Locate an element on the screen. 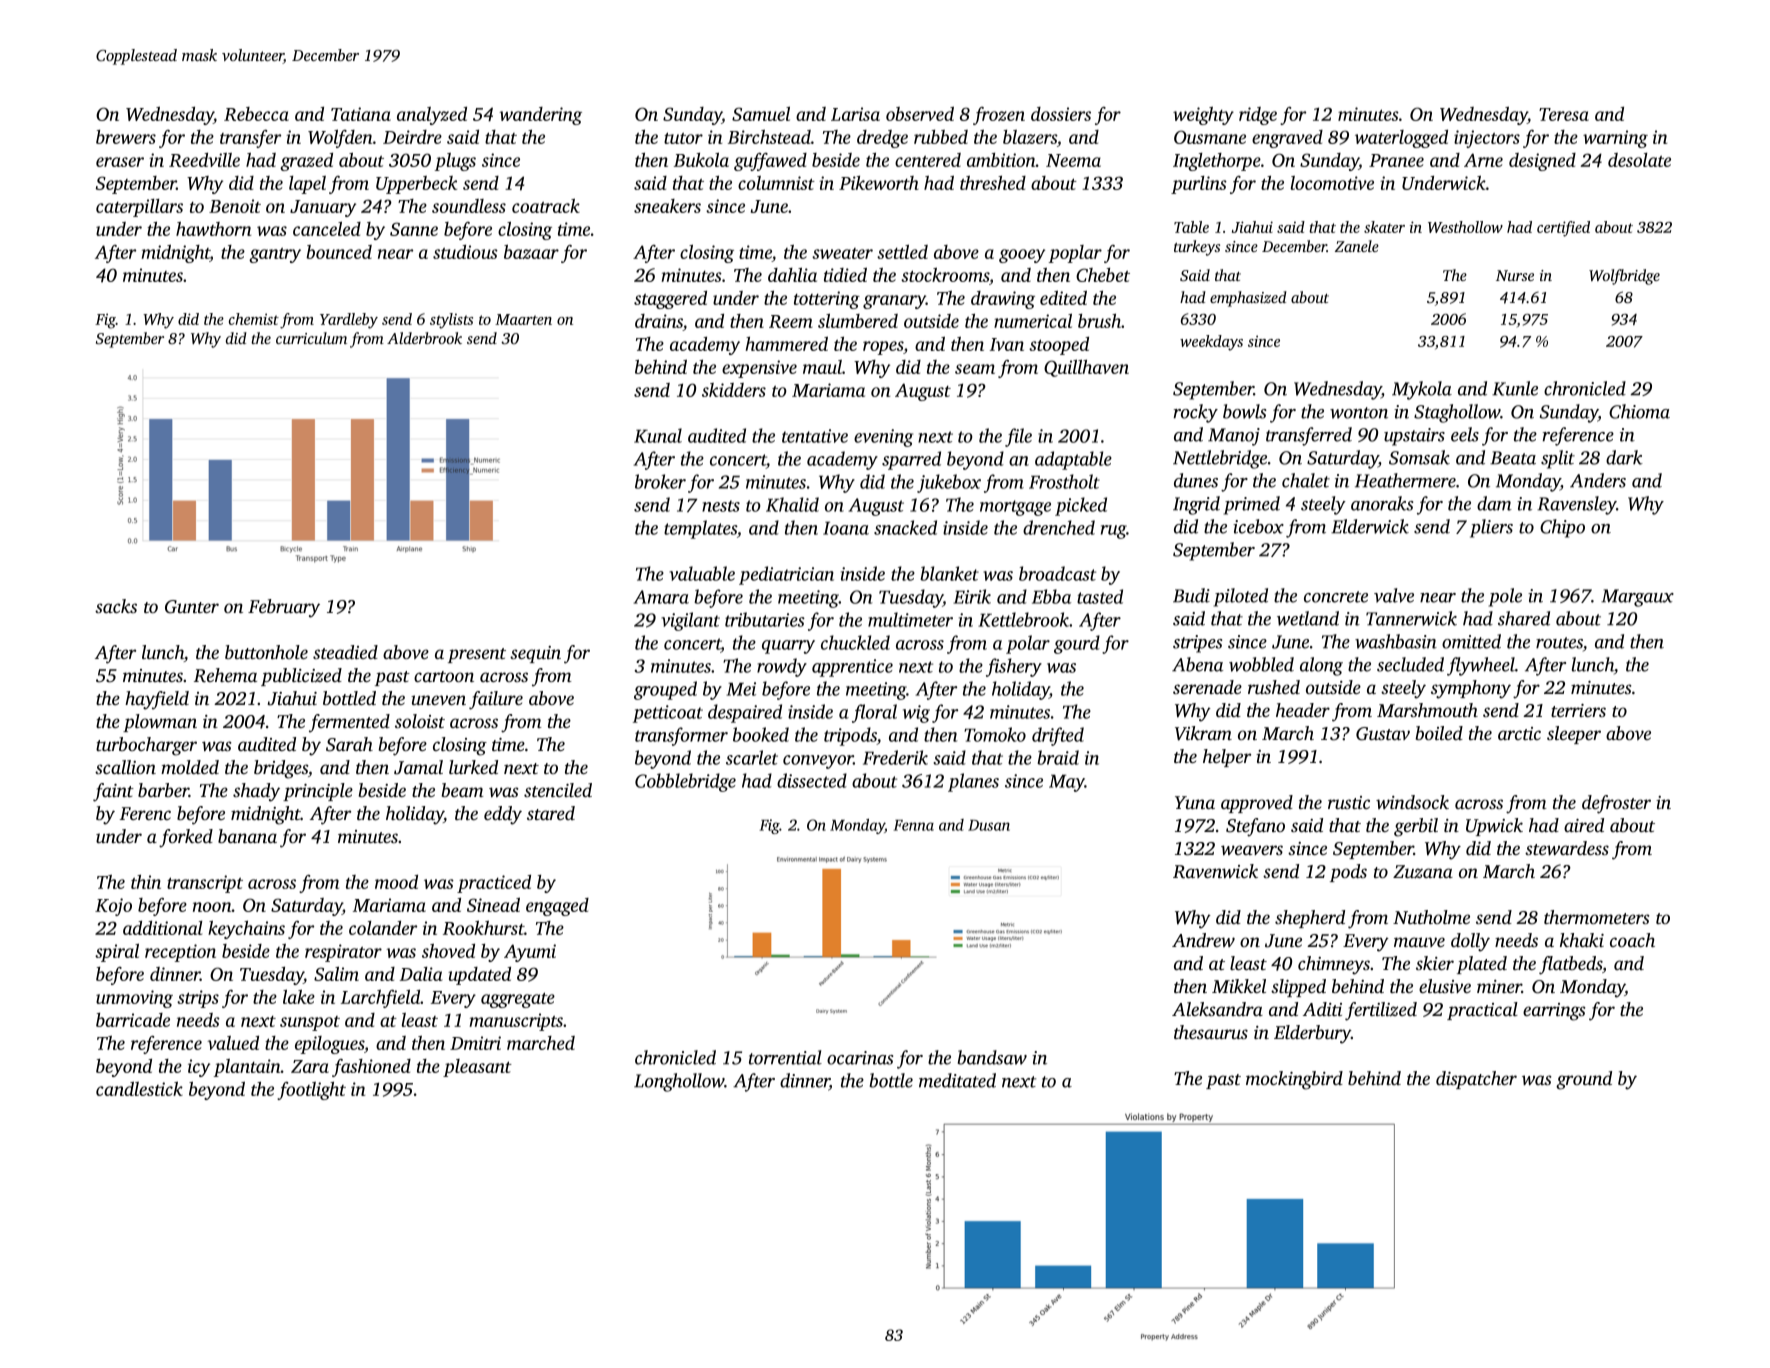 Image resolution: width=1770 pixels, height=1368 pixels. Fenna is located at coordinates (914, 825).
